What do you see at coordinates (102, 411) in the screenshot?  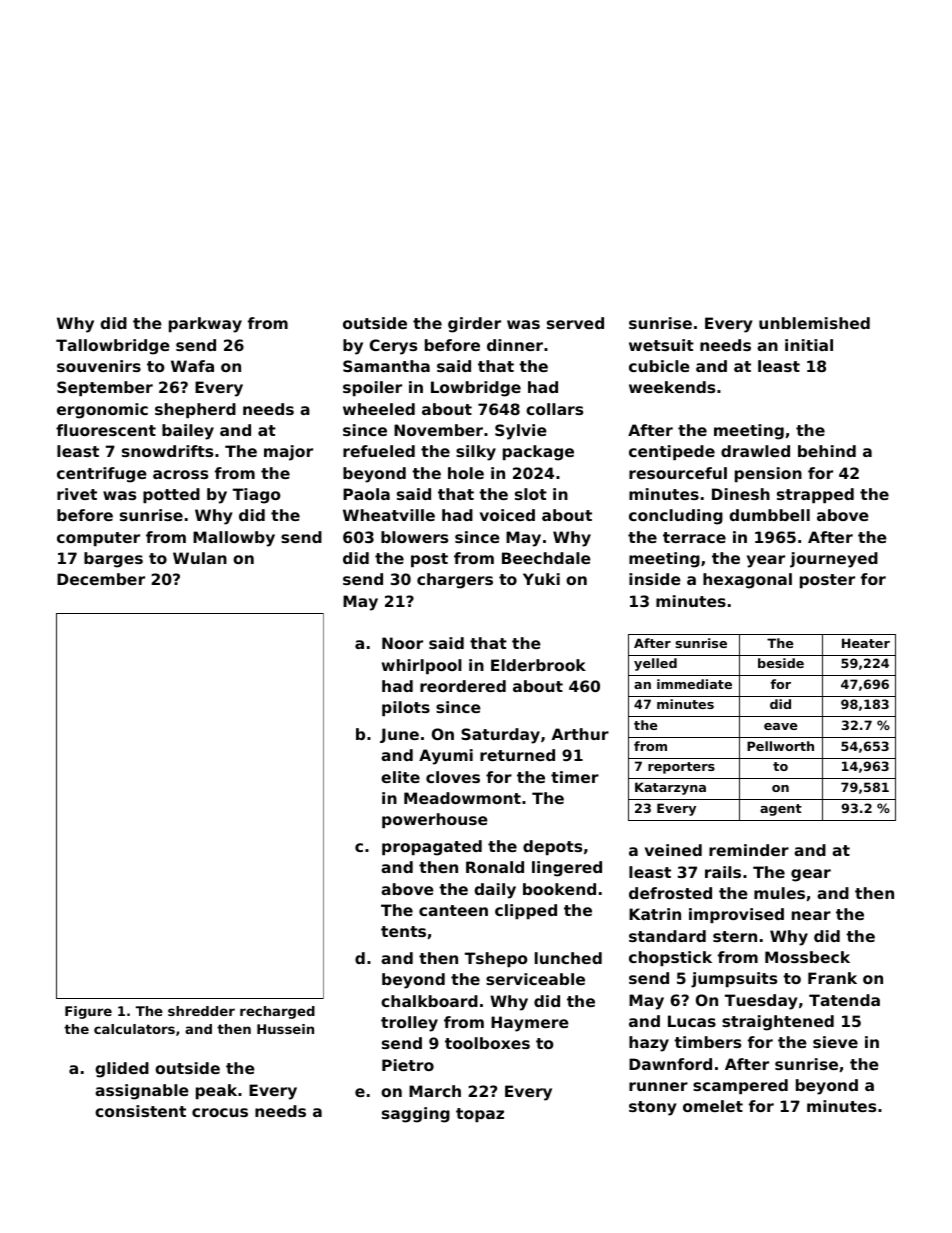 I see `ergonomic` at bounding box center [102, 411].
